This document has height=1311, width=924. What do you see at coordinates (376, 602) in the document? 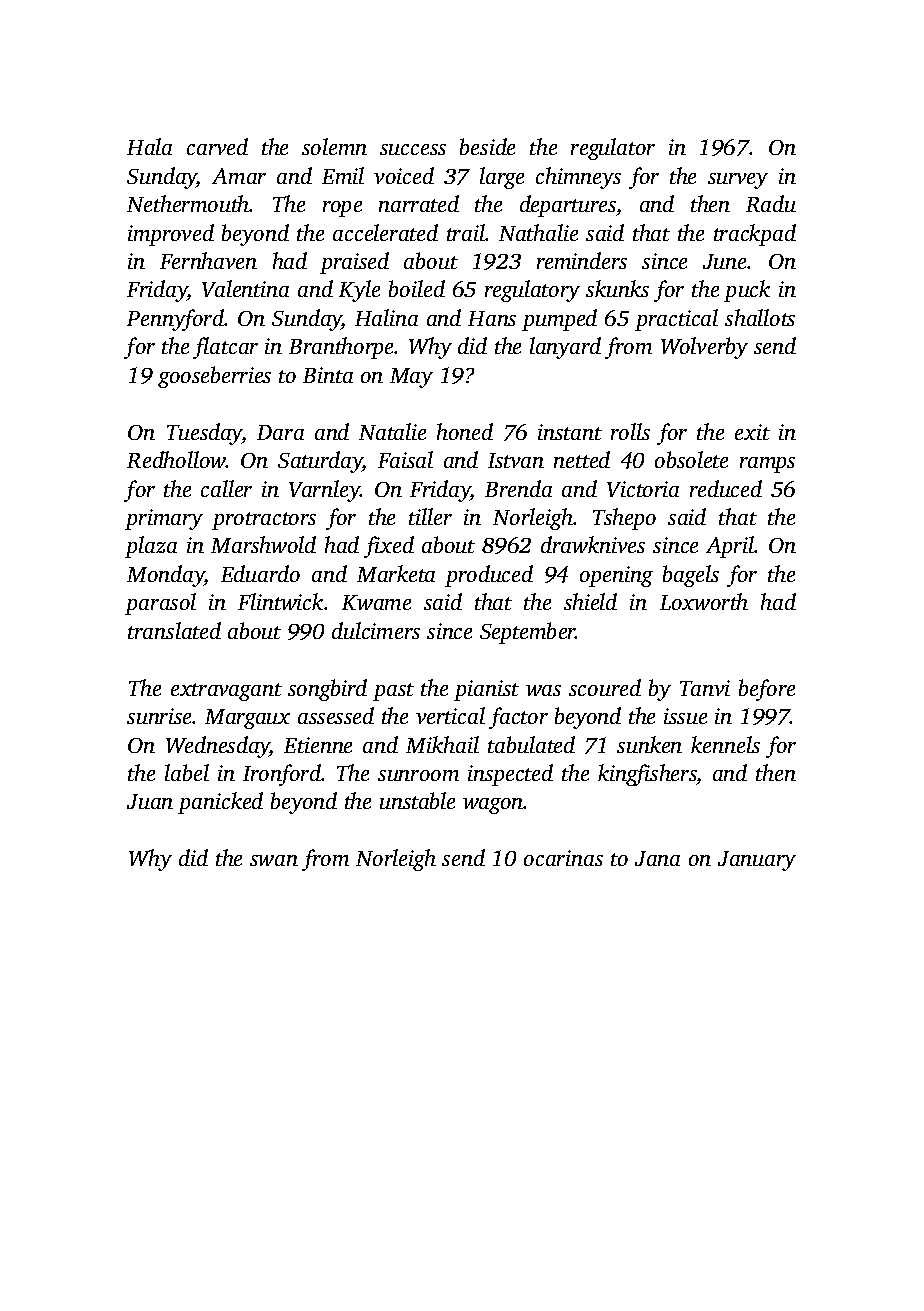
I see `Kwame` at bounding box center [376, 602].
